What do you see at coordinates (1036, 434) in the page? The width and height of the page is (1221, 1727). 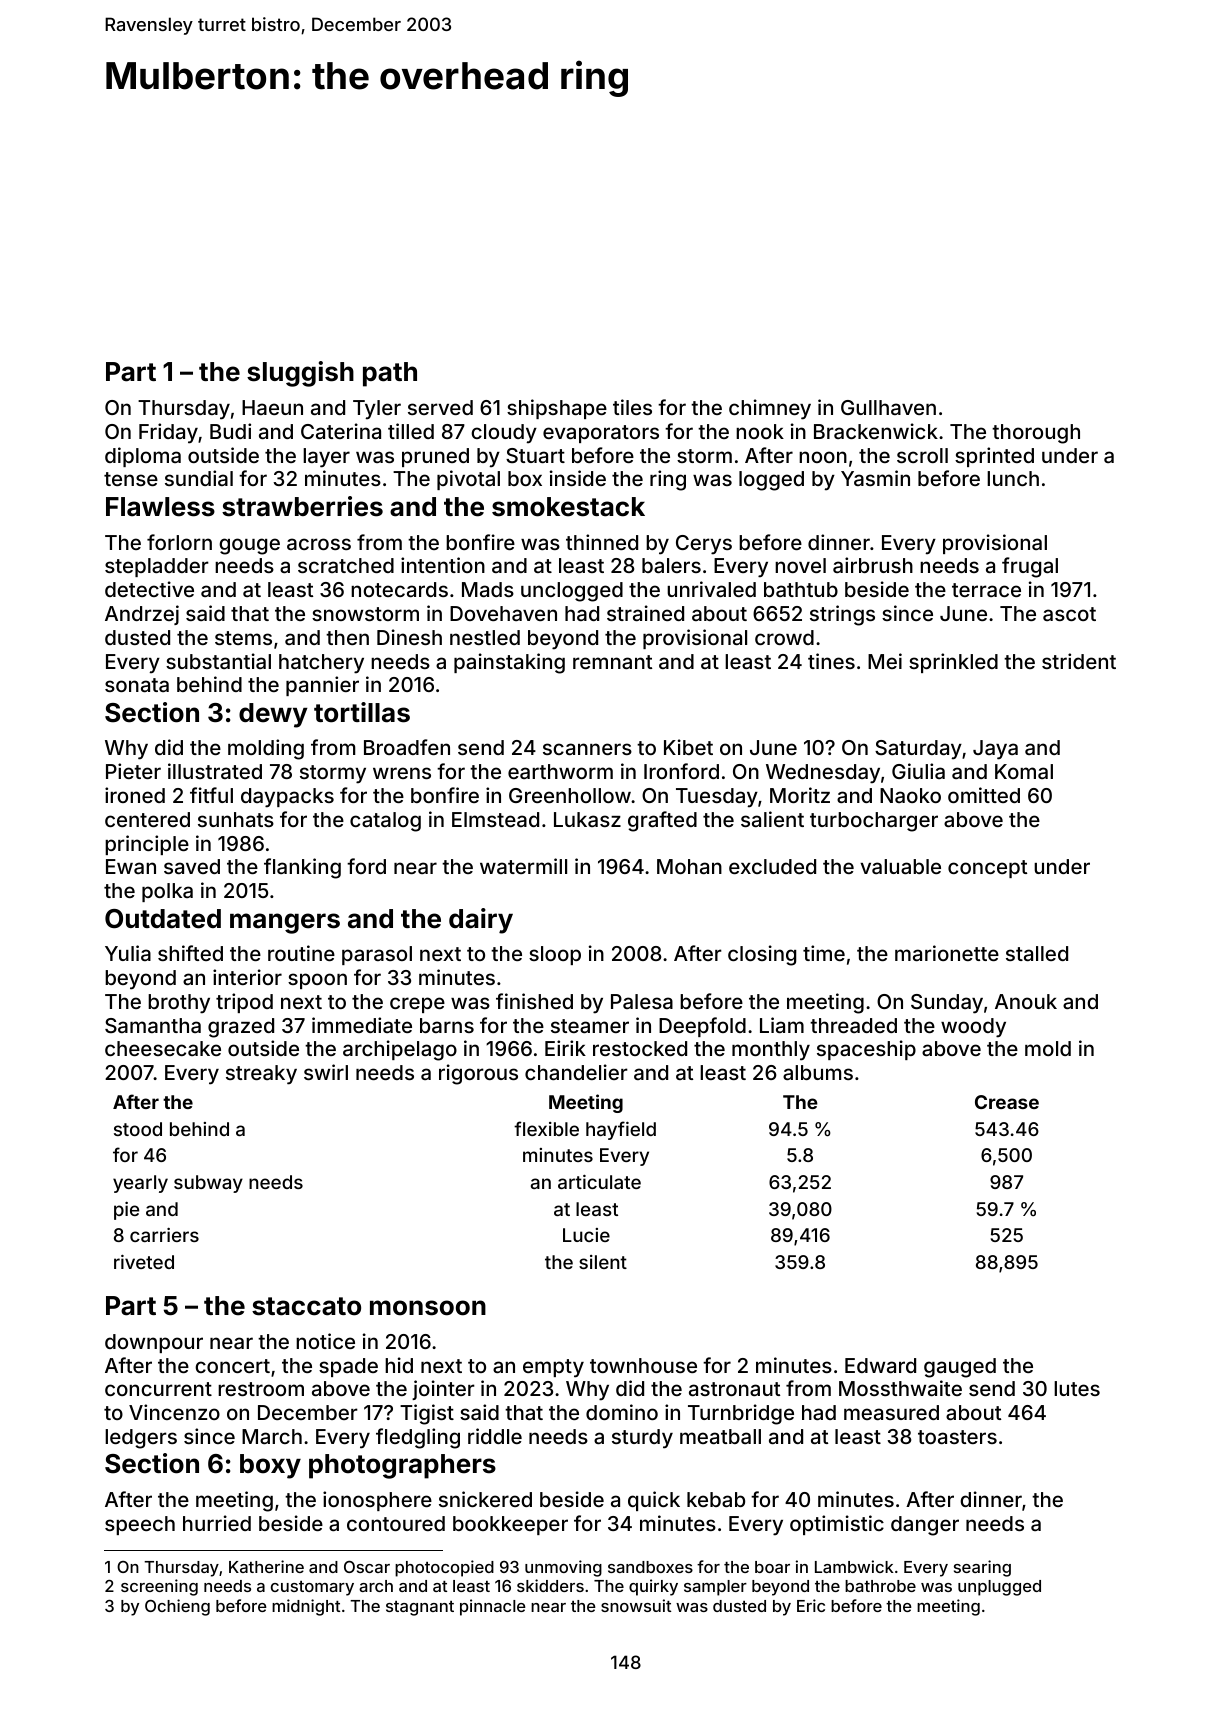 I see `thorough` at bounding box center [1036, 434].
